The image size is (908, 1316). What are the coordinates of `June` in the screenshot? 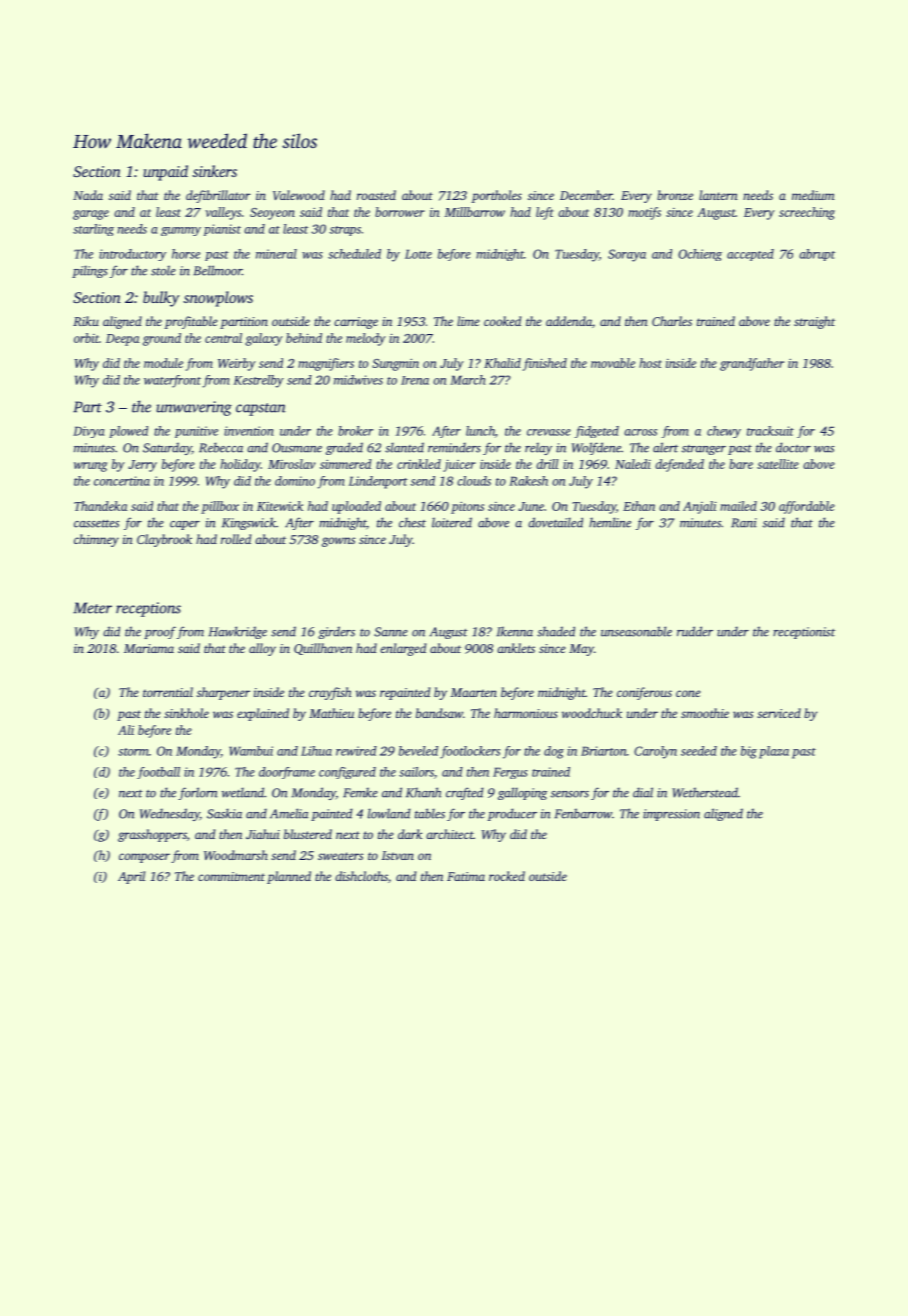 It's located at (531, 506).
